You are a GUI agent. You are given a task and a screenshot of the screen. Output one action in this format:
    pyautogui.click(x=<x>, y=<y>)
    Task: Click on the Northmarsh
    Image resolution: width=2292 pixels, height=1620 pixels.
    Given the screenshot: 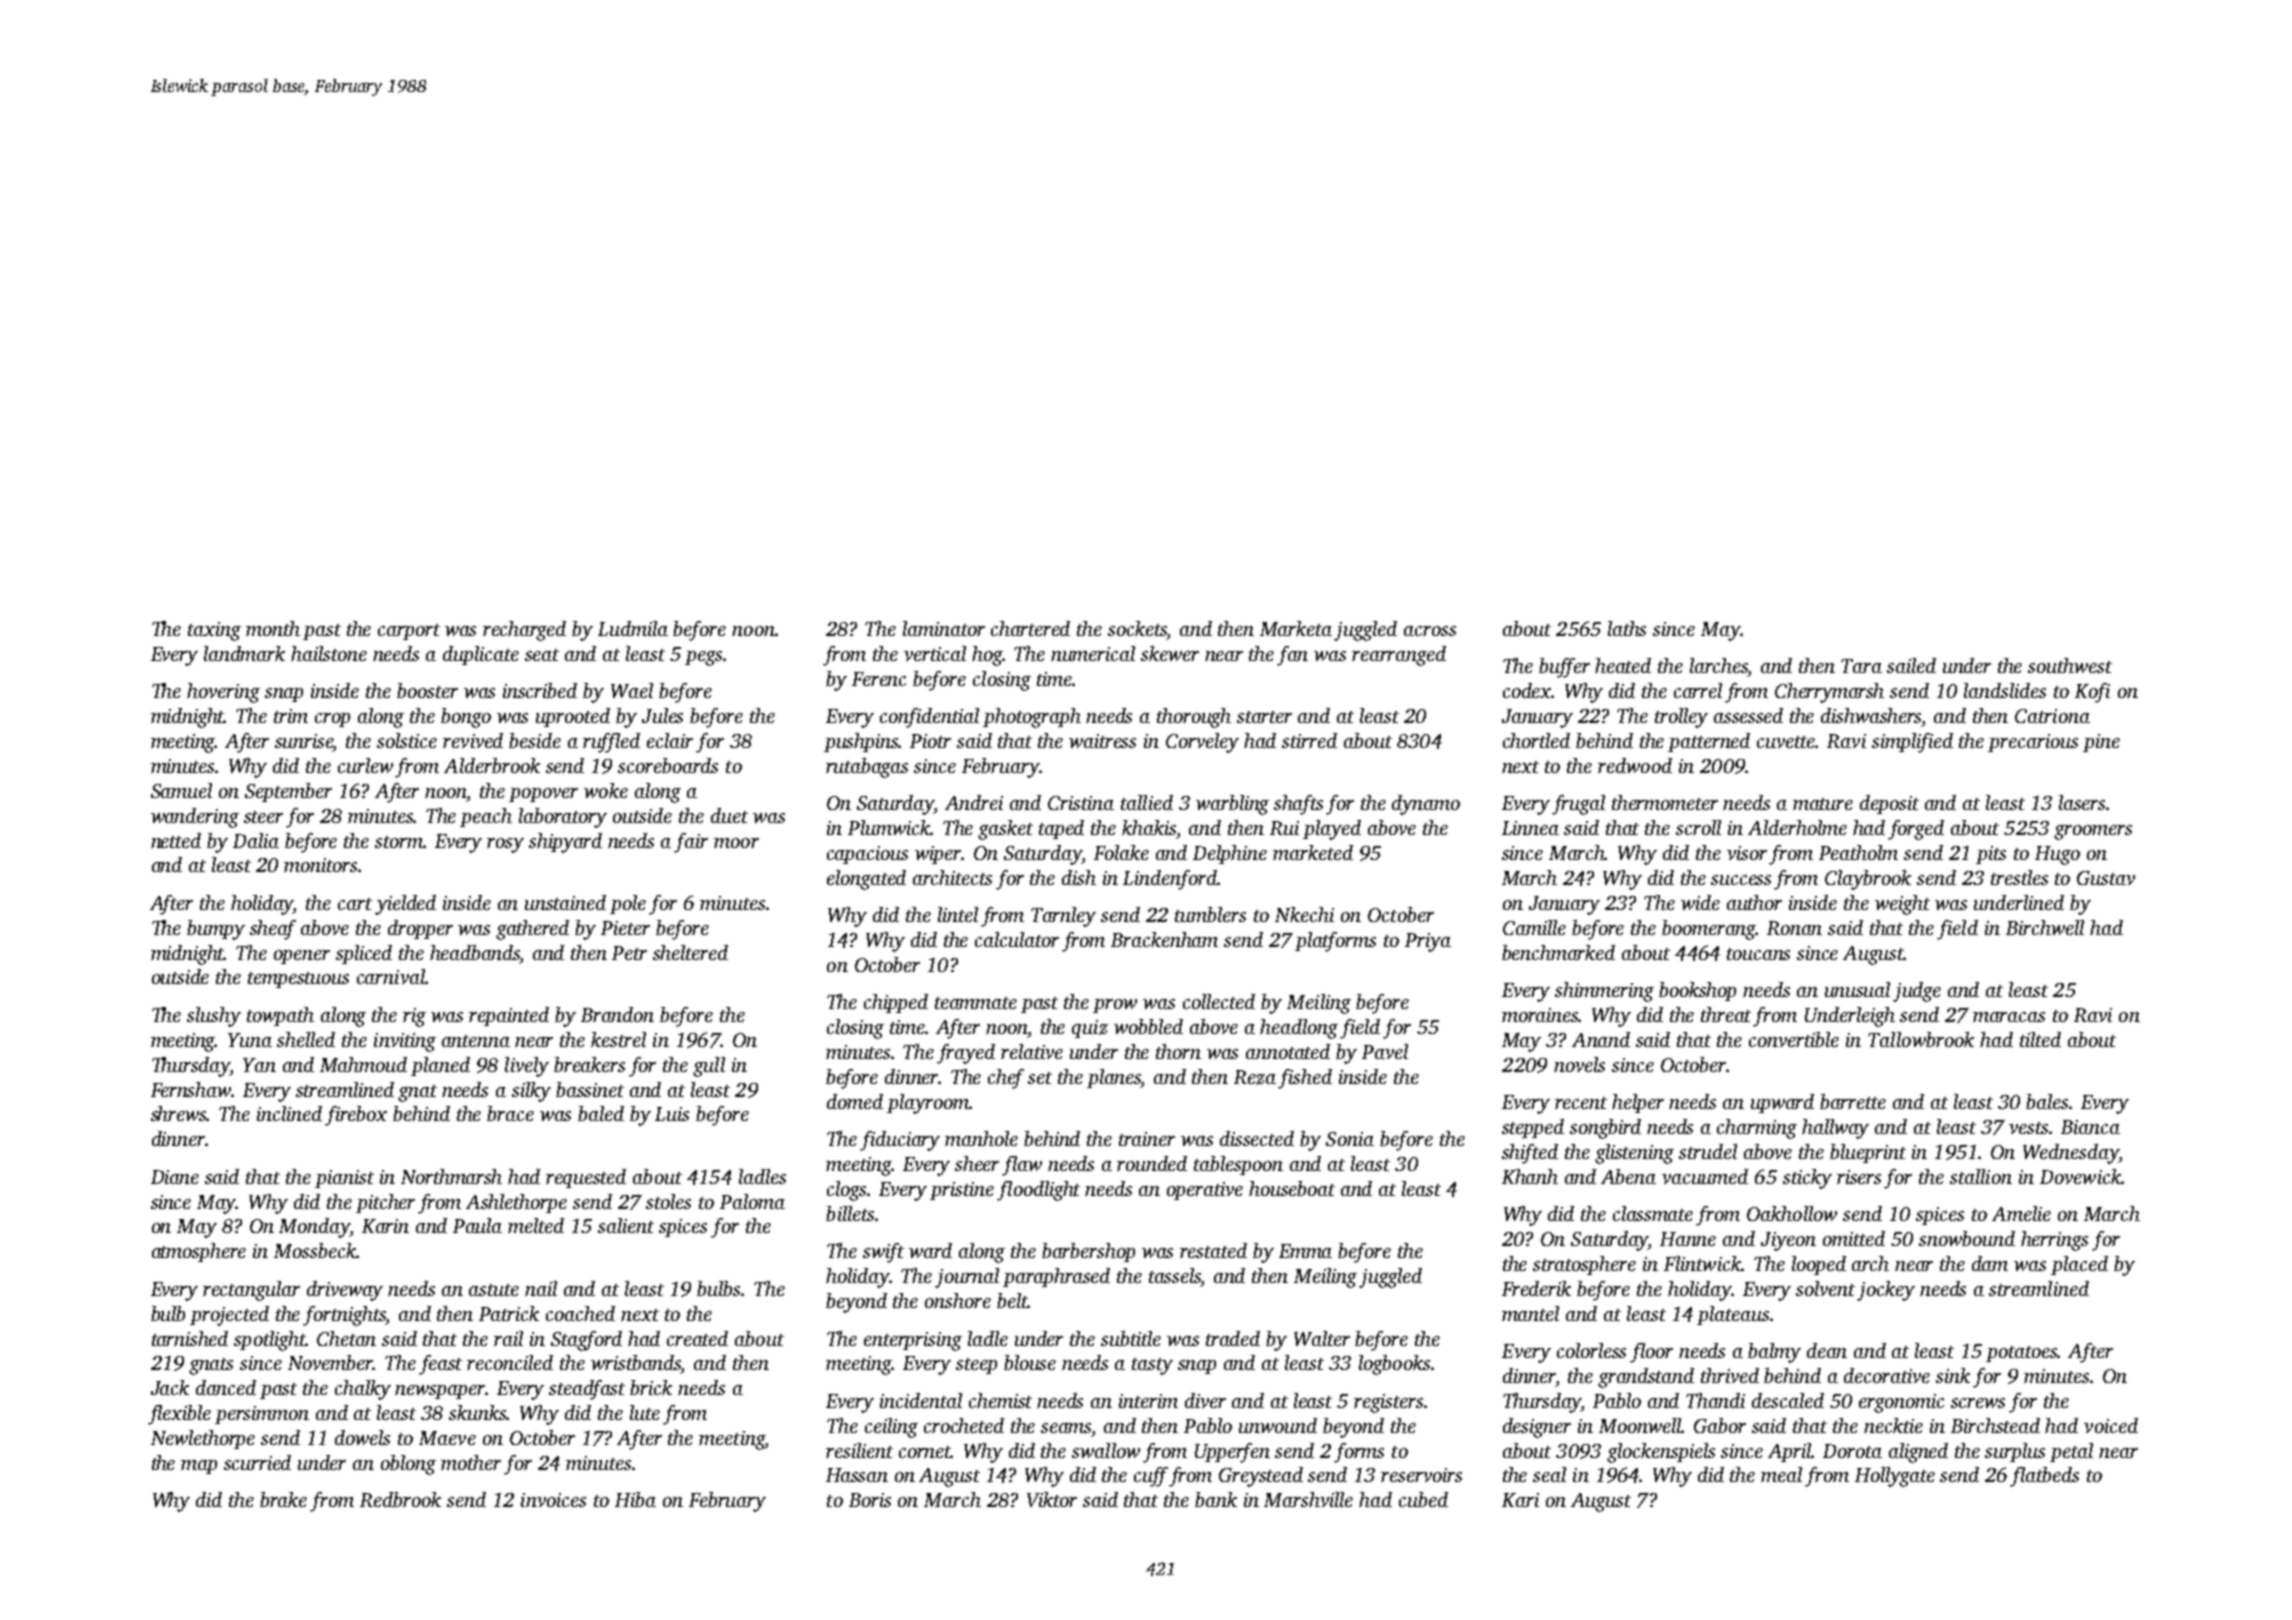 What is the action you would take?
    pyautogui.click(x=451, y=1176)
